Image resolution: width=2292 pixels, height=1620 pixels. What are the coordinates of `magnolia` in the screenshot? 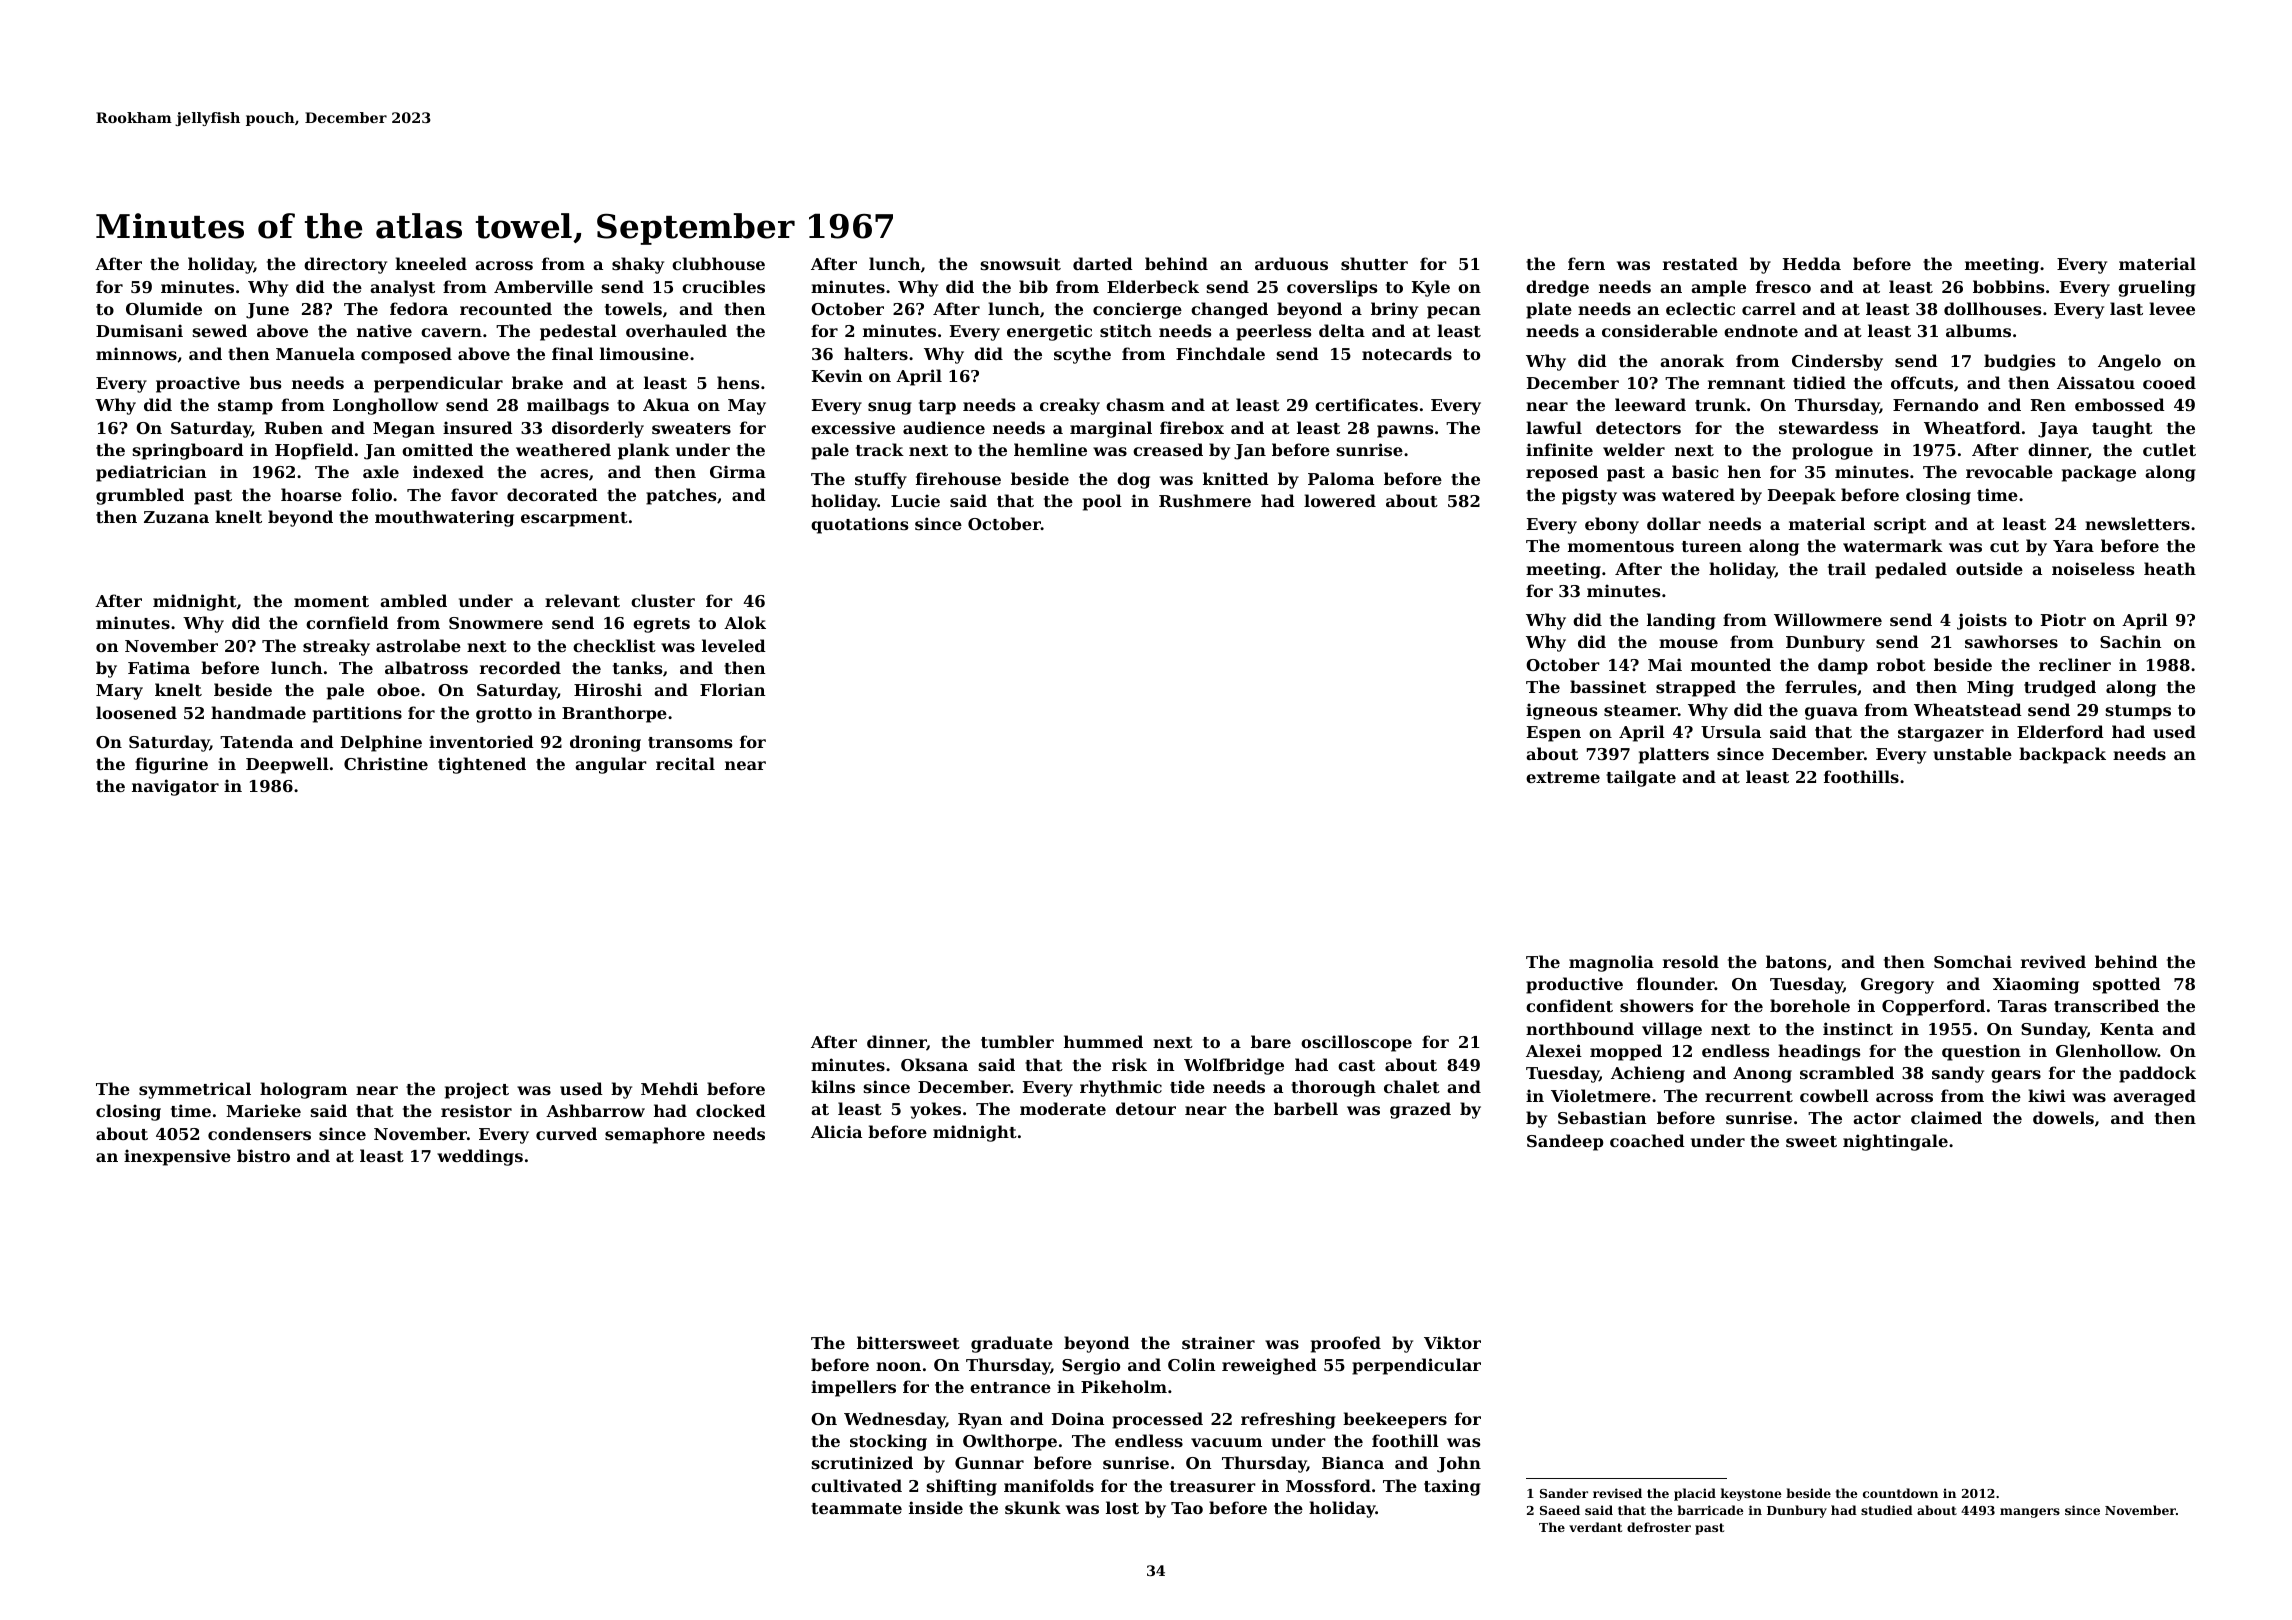 It's located at (1611, 963).
